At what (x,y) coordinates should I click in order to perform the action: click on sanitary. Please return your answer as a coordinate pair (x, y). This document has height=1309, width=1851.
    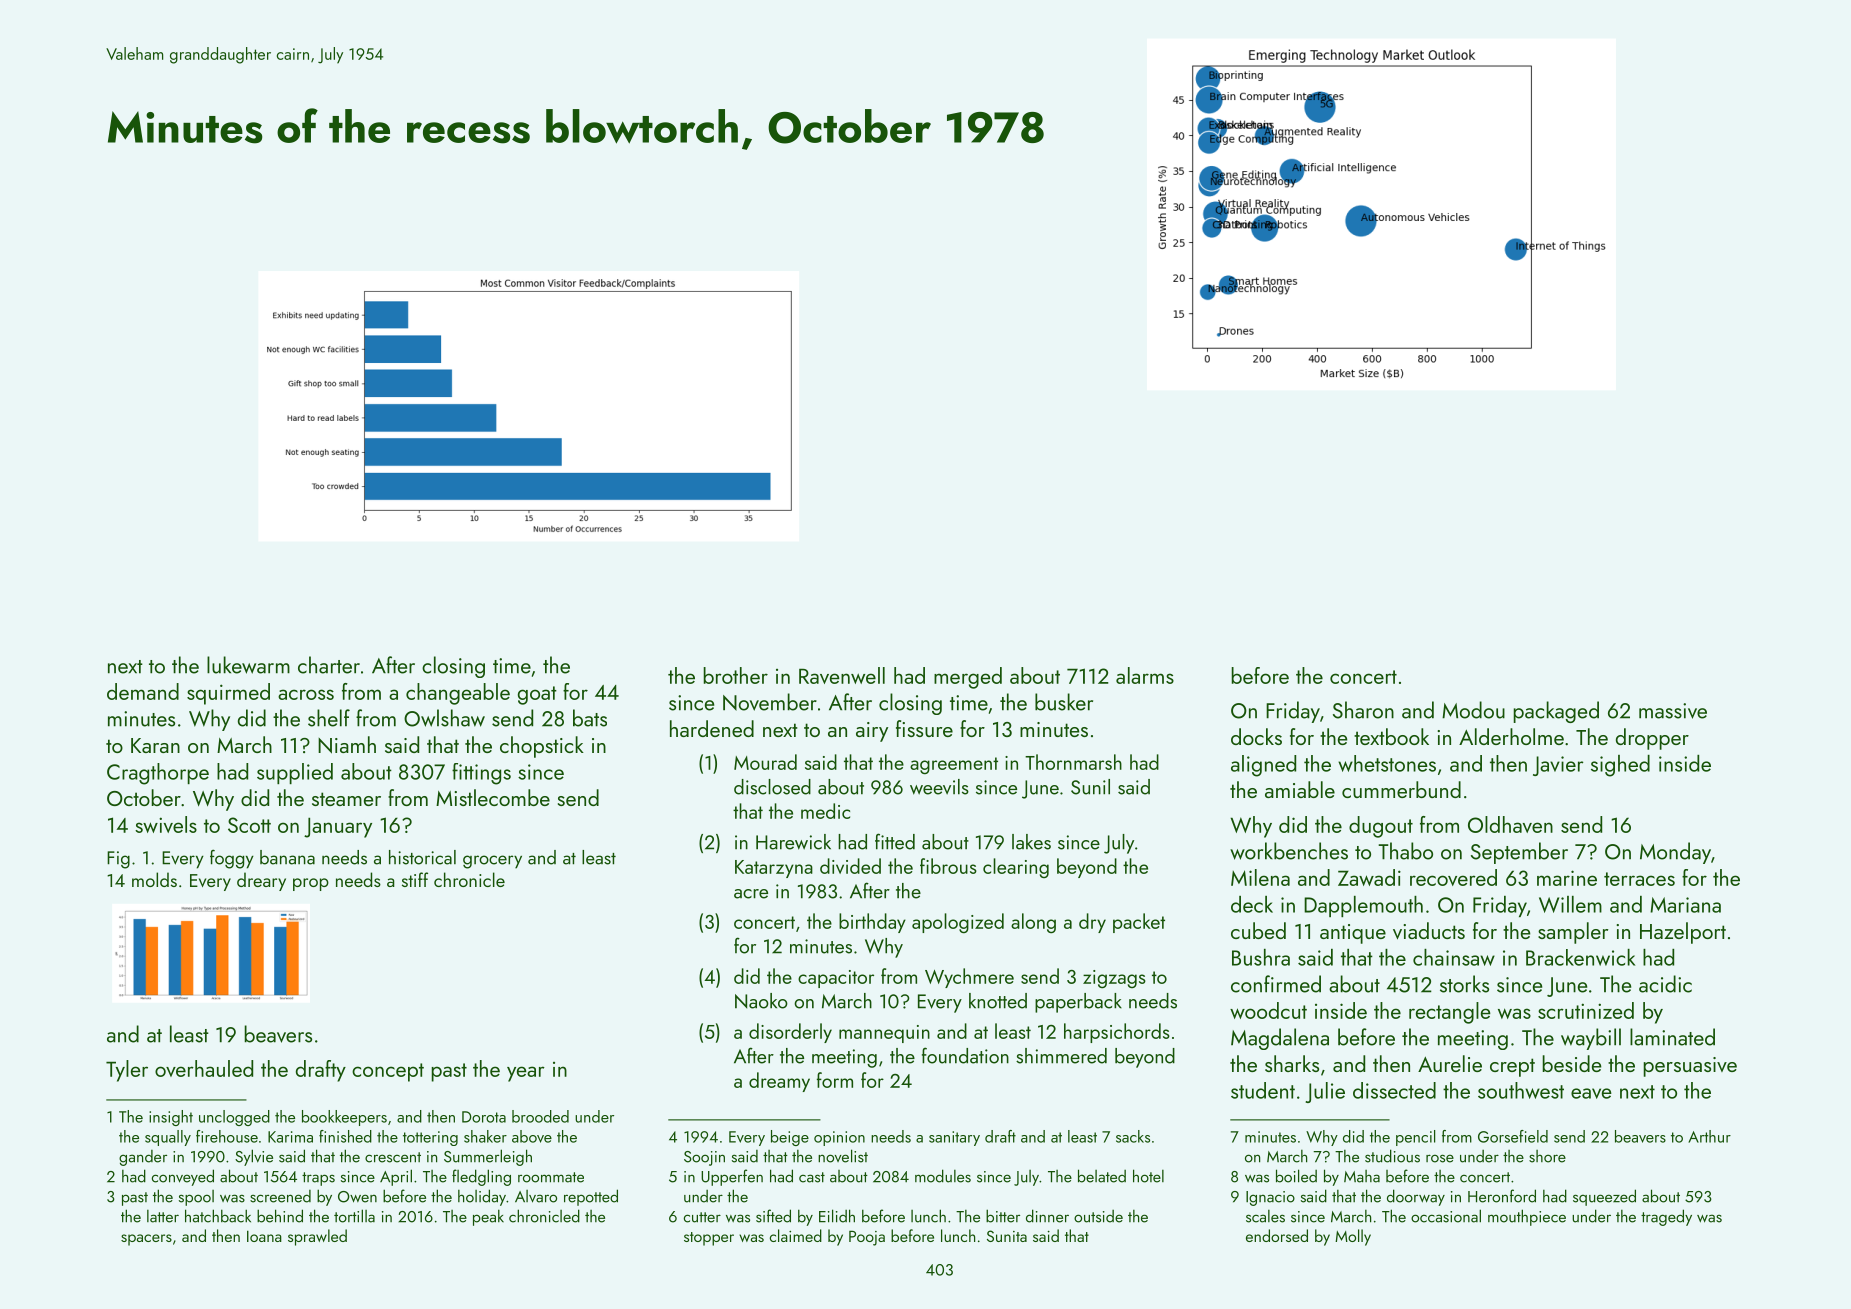
    Looking at the image, I should click on (954, 1138).
